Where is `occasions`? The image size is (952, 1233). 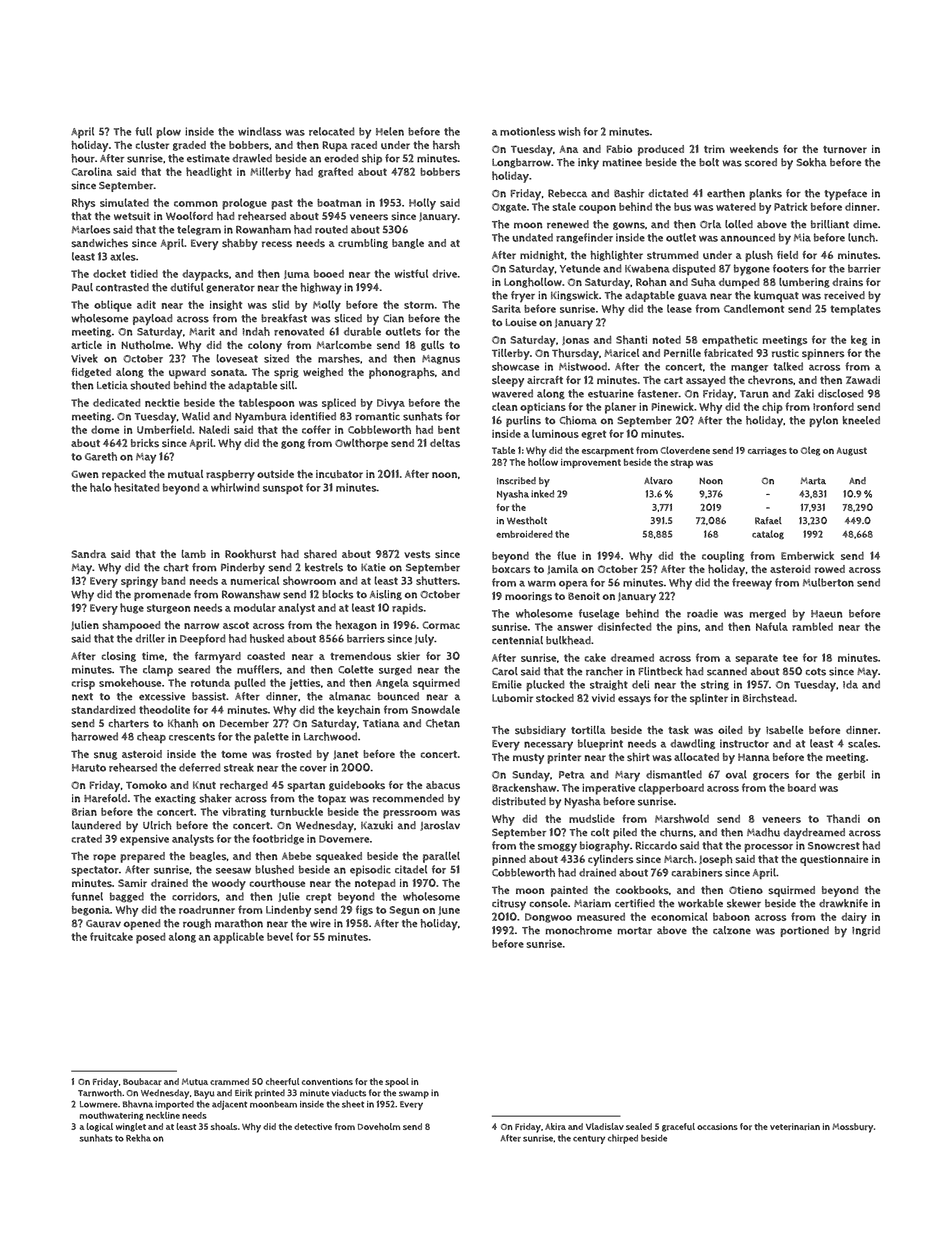
occasions is located at coordinates (717, 1126).
